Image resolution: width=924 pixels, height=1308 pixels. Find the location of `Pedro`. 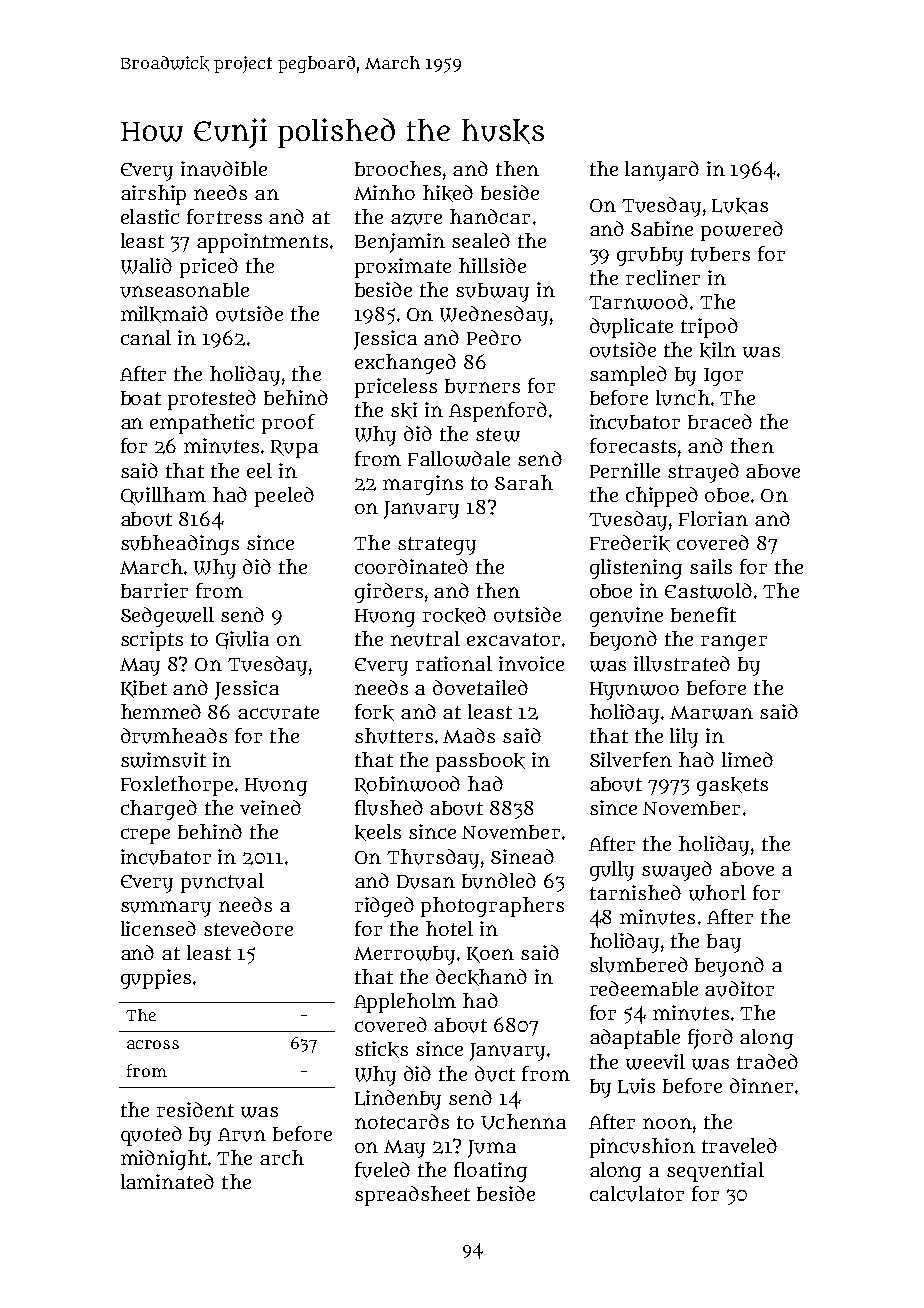

Pedro is located at coordinates (494, 337).
